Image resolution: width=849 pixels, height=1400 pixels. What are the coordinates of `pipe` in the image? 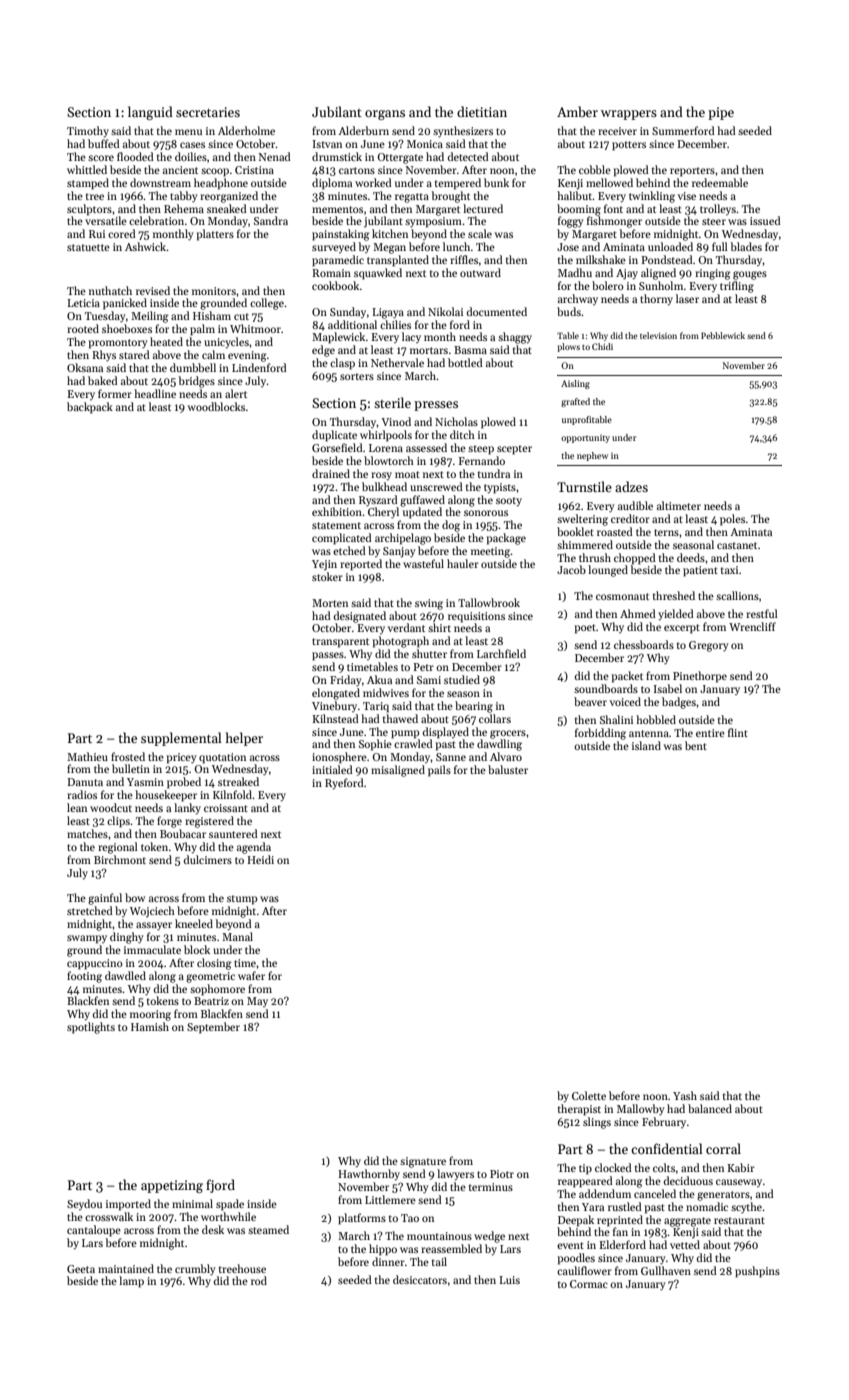 It's located at (721, 113).
